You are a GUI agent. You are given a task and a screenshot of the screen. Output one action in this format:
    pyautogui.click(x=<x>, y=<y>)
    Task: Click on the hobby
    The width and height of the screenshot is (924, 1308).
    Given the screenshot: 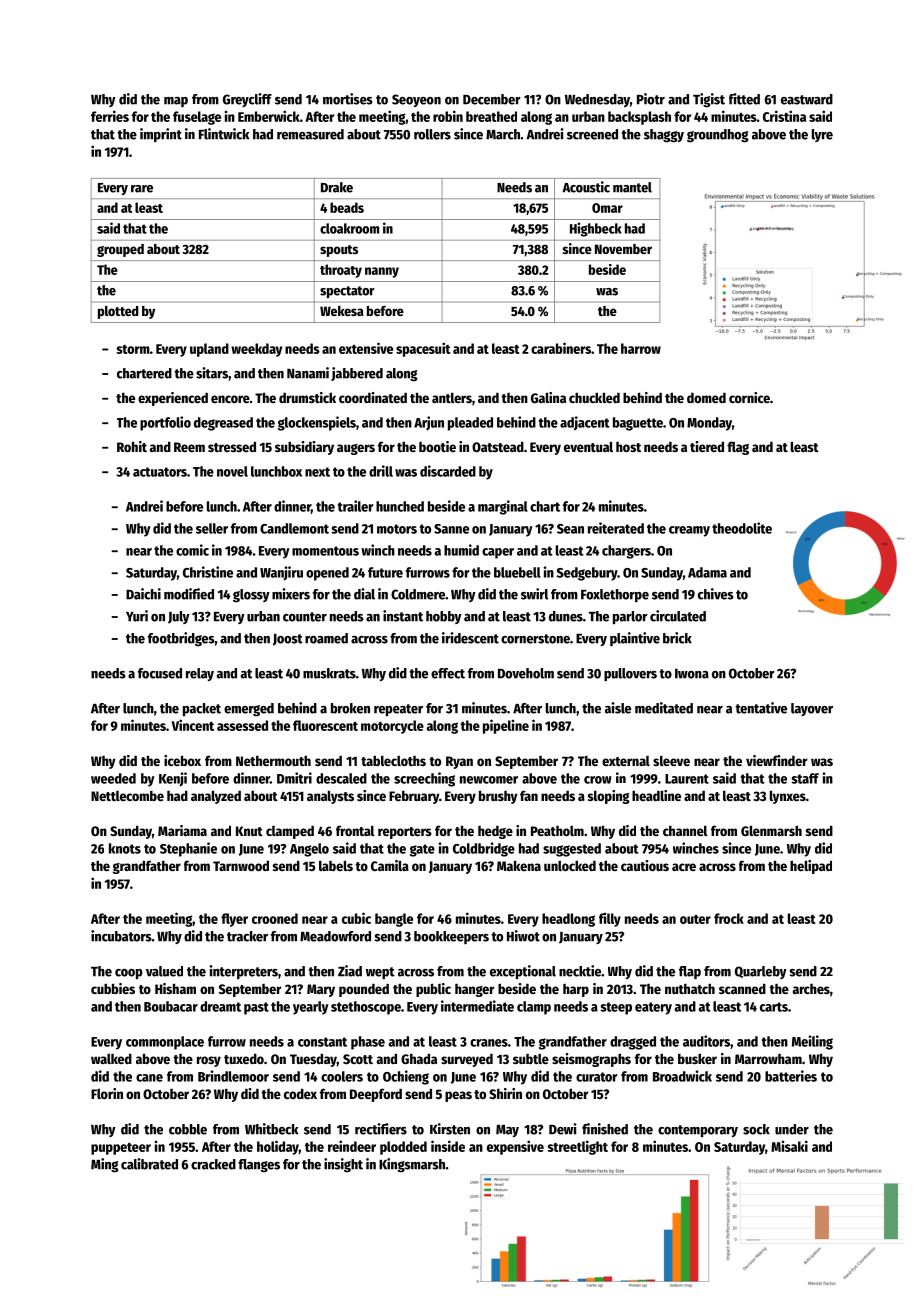 What is the action you would take?
    pyautogui.click(x=444, y=617)
